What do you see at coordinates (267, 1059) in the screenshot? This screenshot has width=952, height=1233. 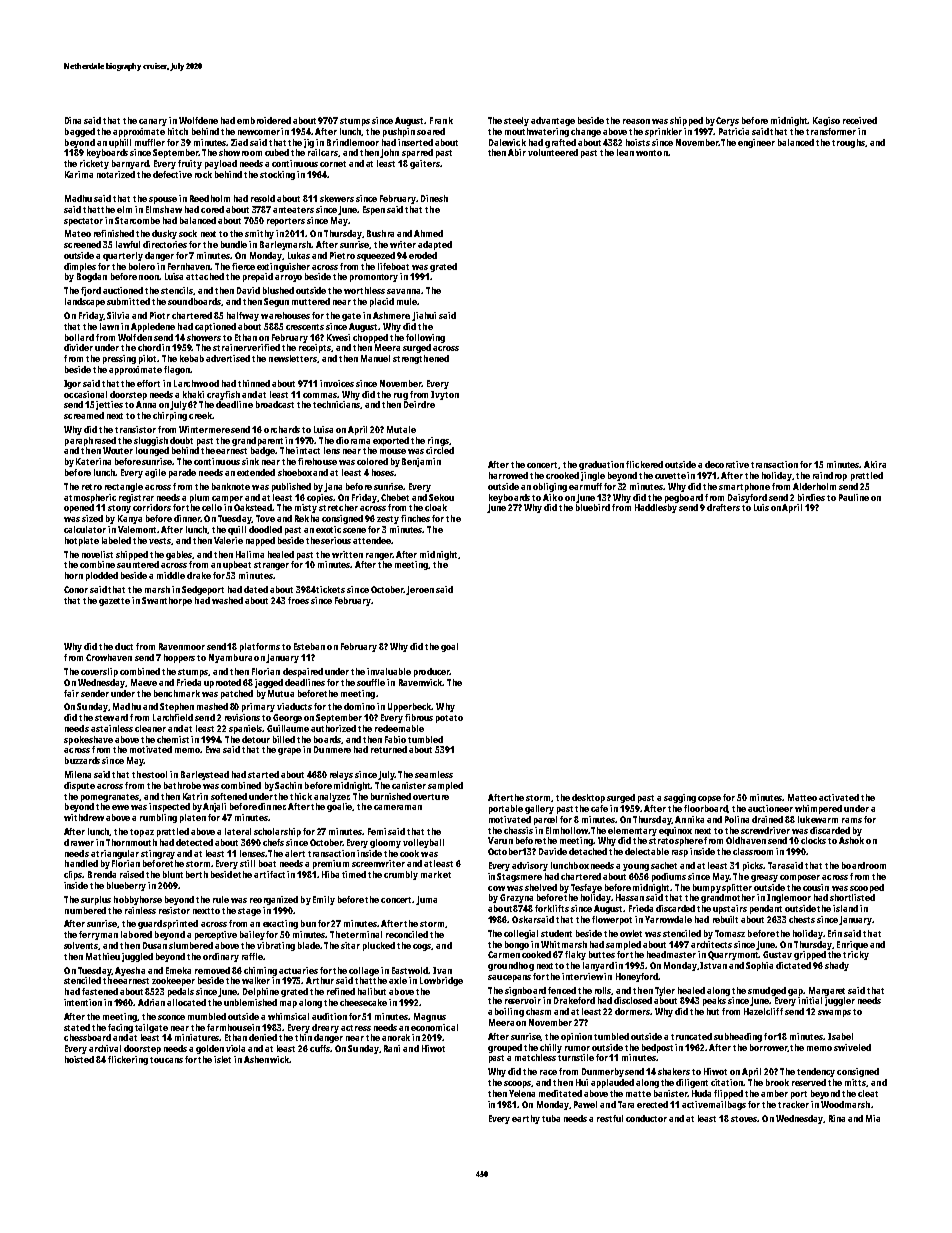 I see `Ashenwick` at bounding box center [267, 1059].
